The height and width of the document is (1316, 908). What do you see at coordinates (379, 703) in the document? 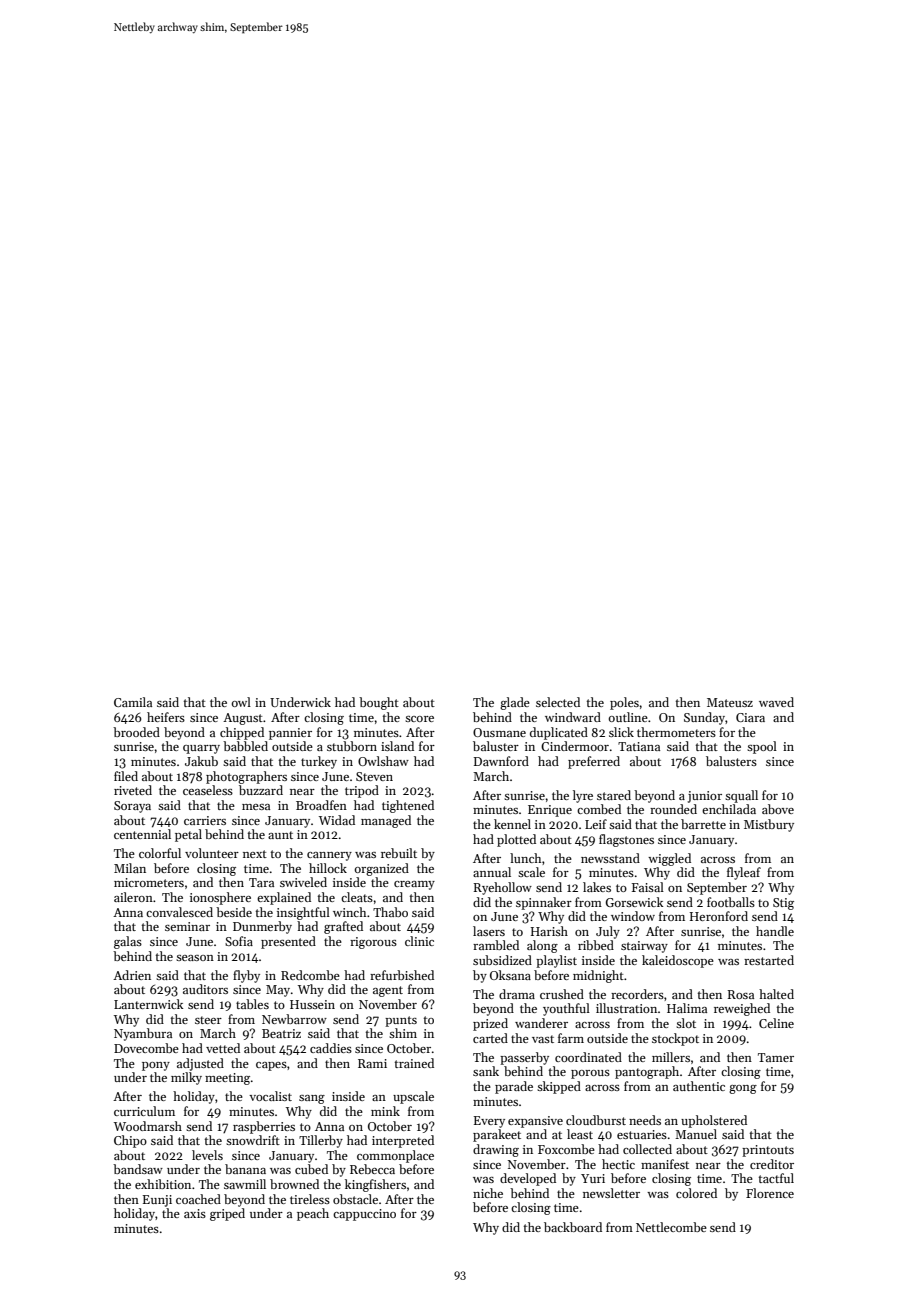
I see `bought` at bounding box center [379, 703].
